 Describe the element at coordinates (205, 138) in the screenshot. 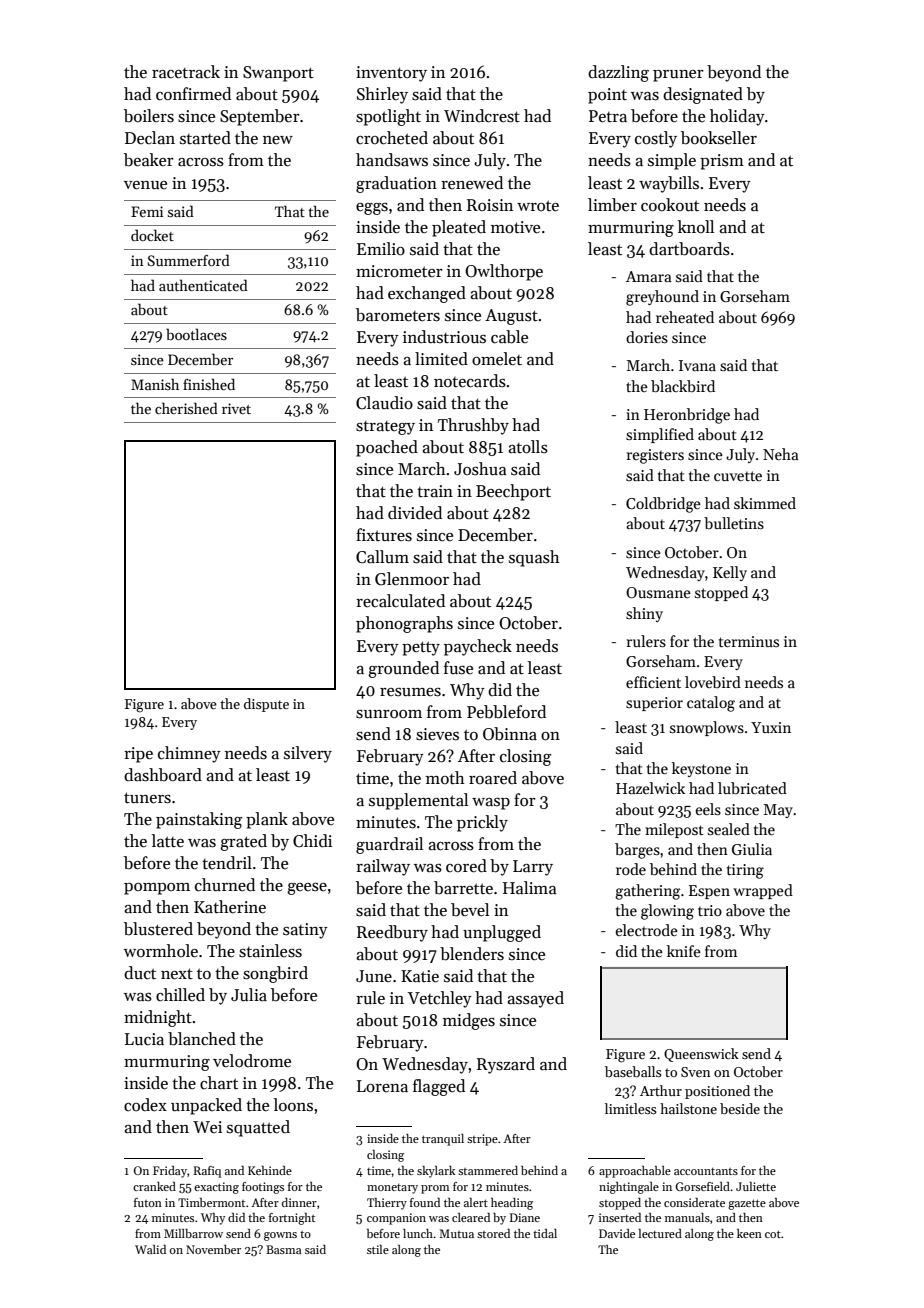

I see `started` at that location.
